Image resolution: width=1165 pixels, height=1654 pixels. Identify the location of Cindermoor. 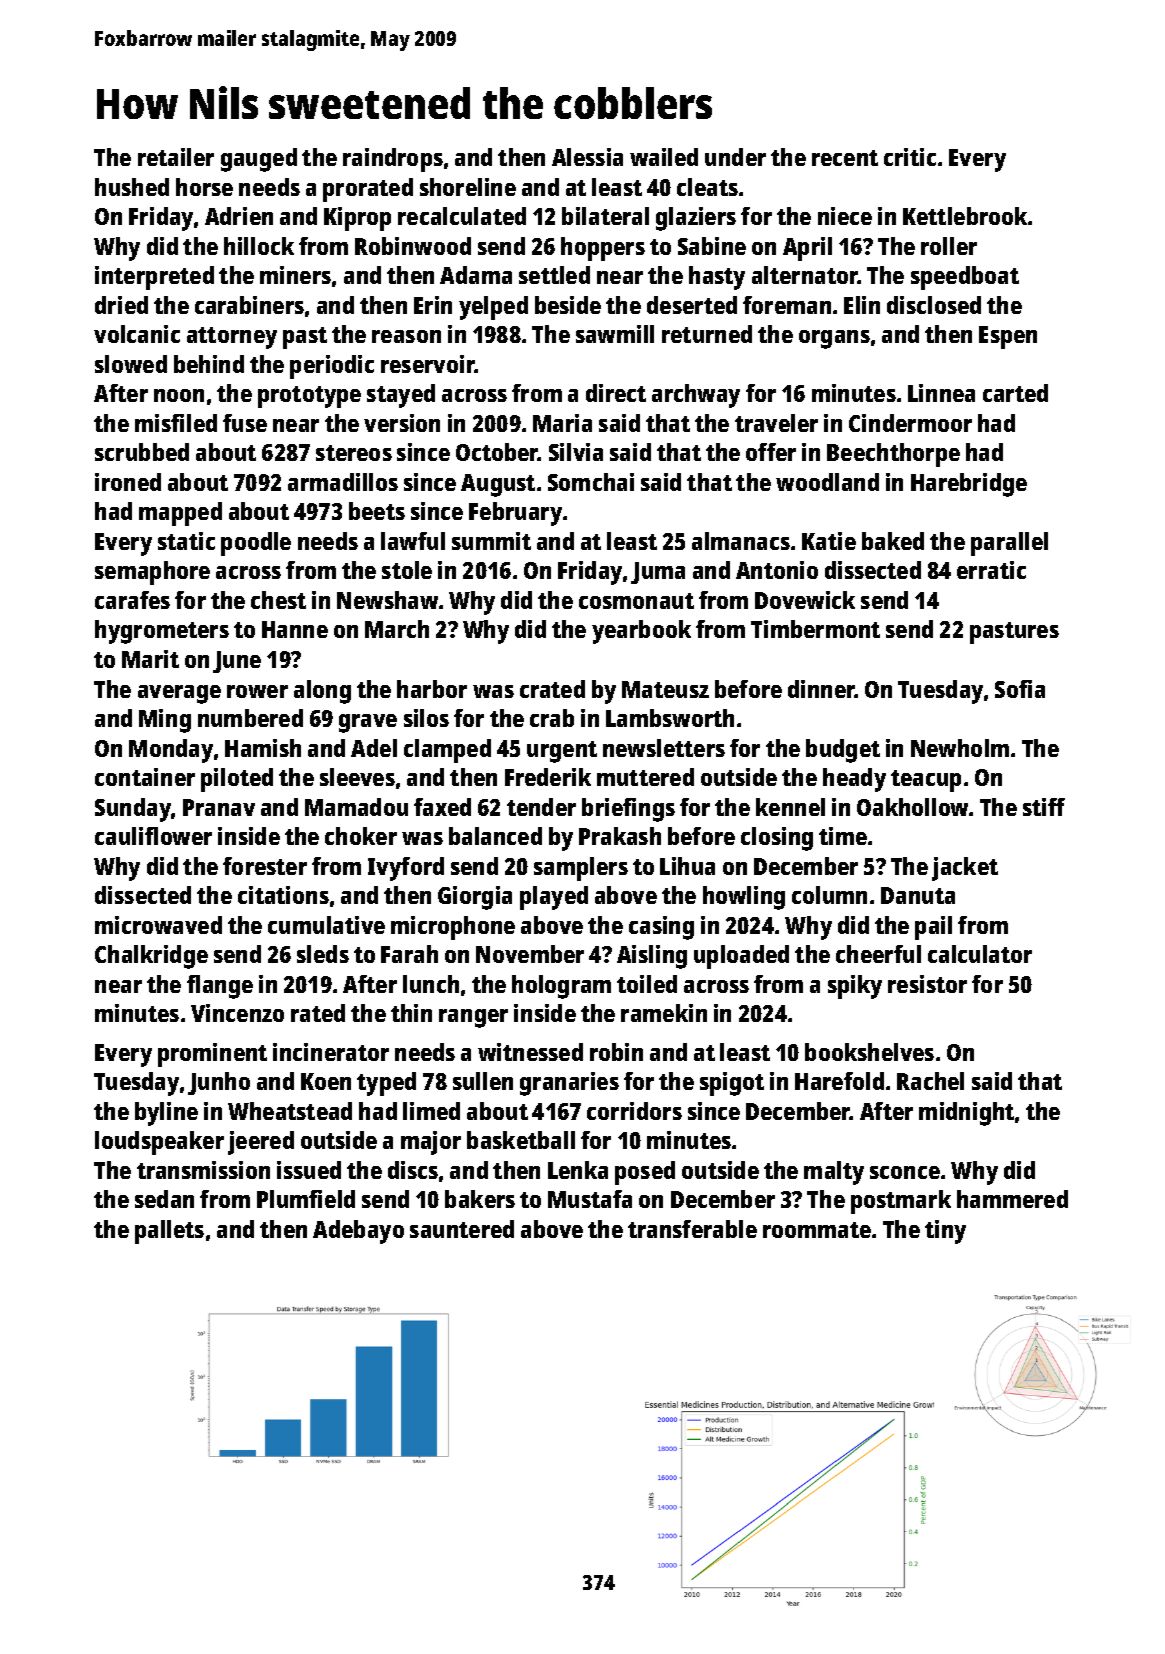
(910, 423).
